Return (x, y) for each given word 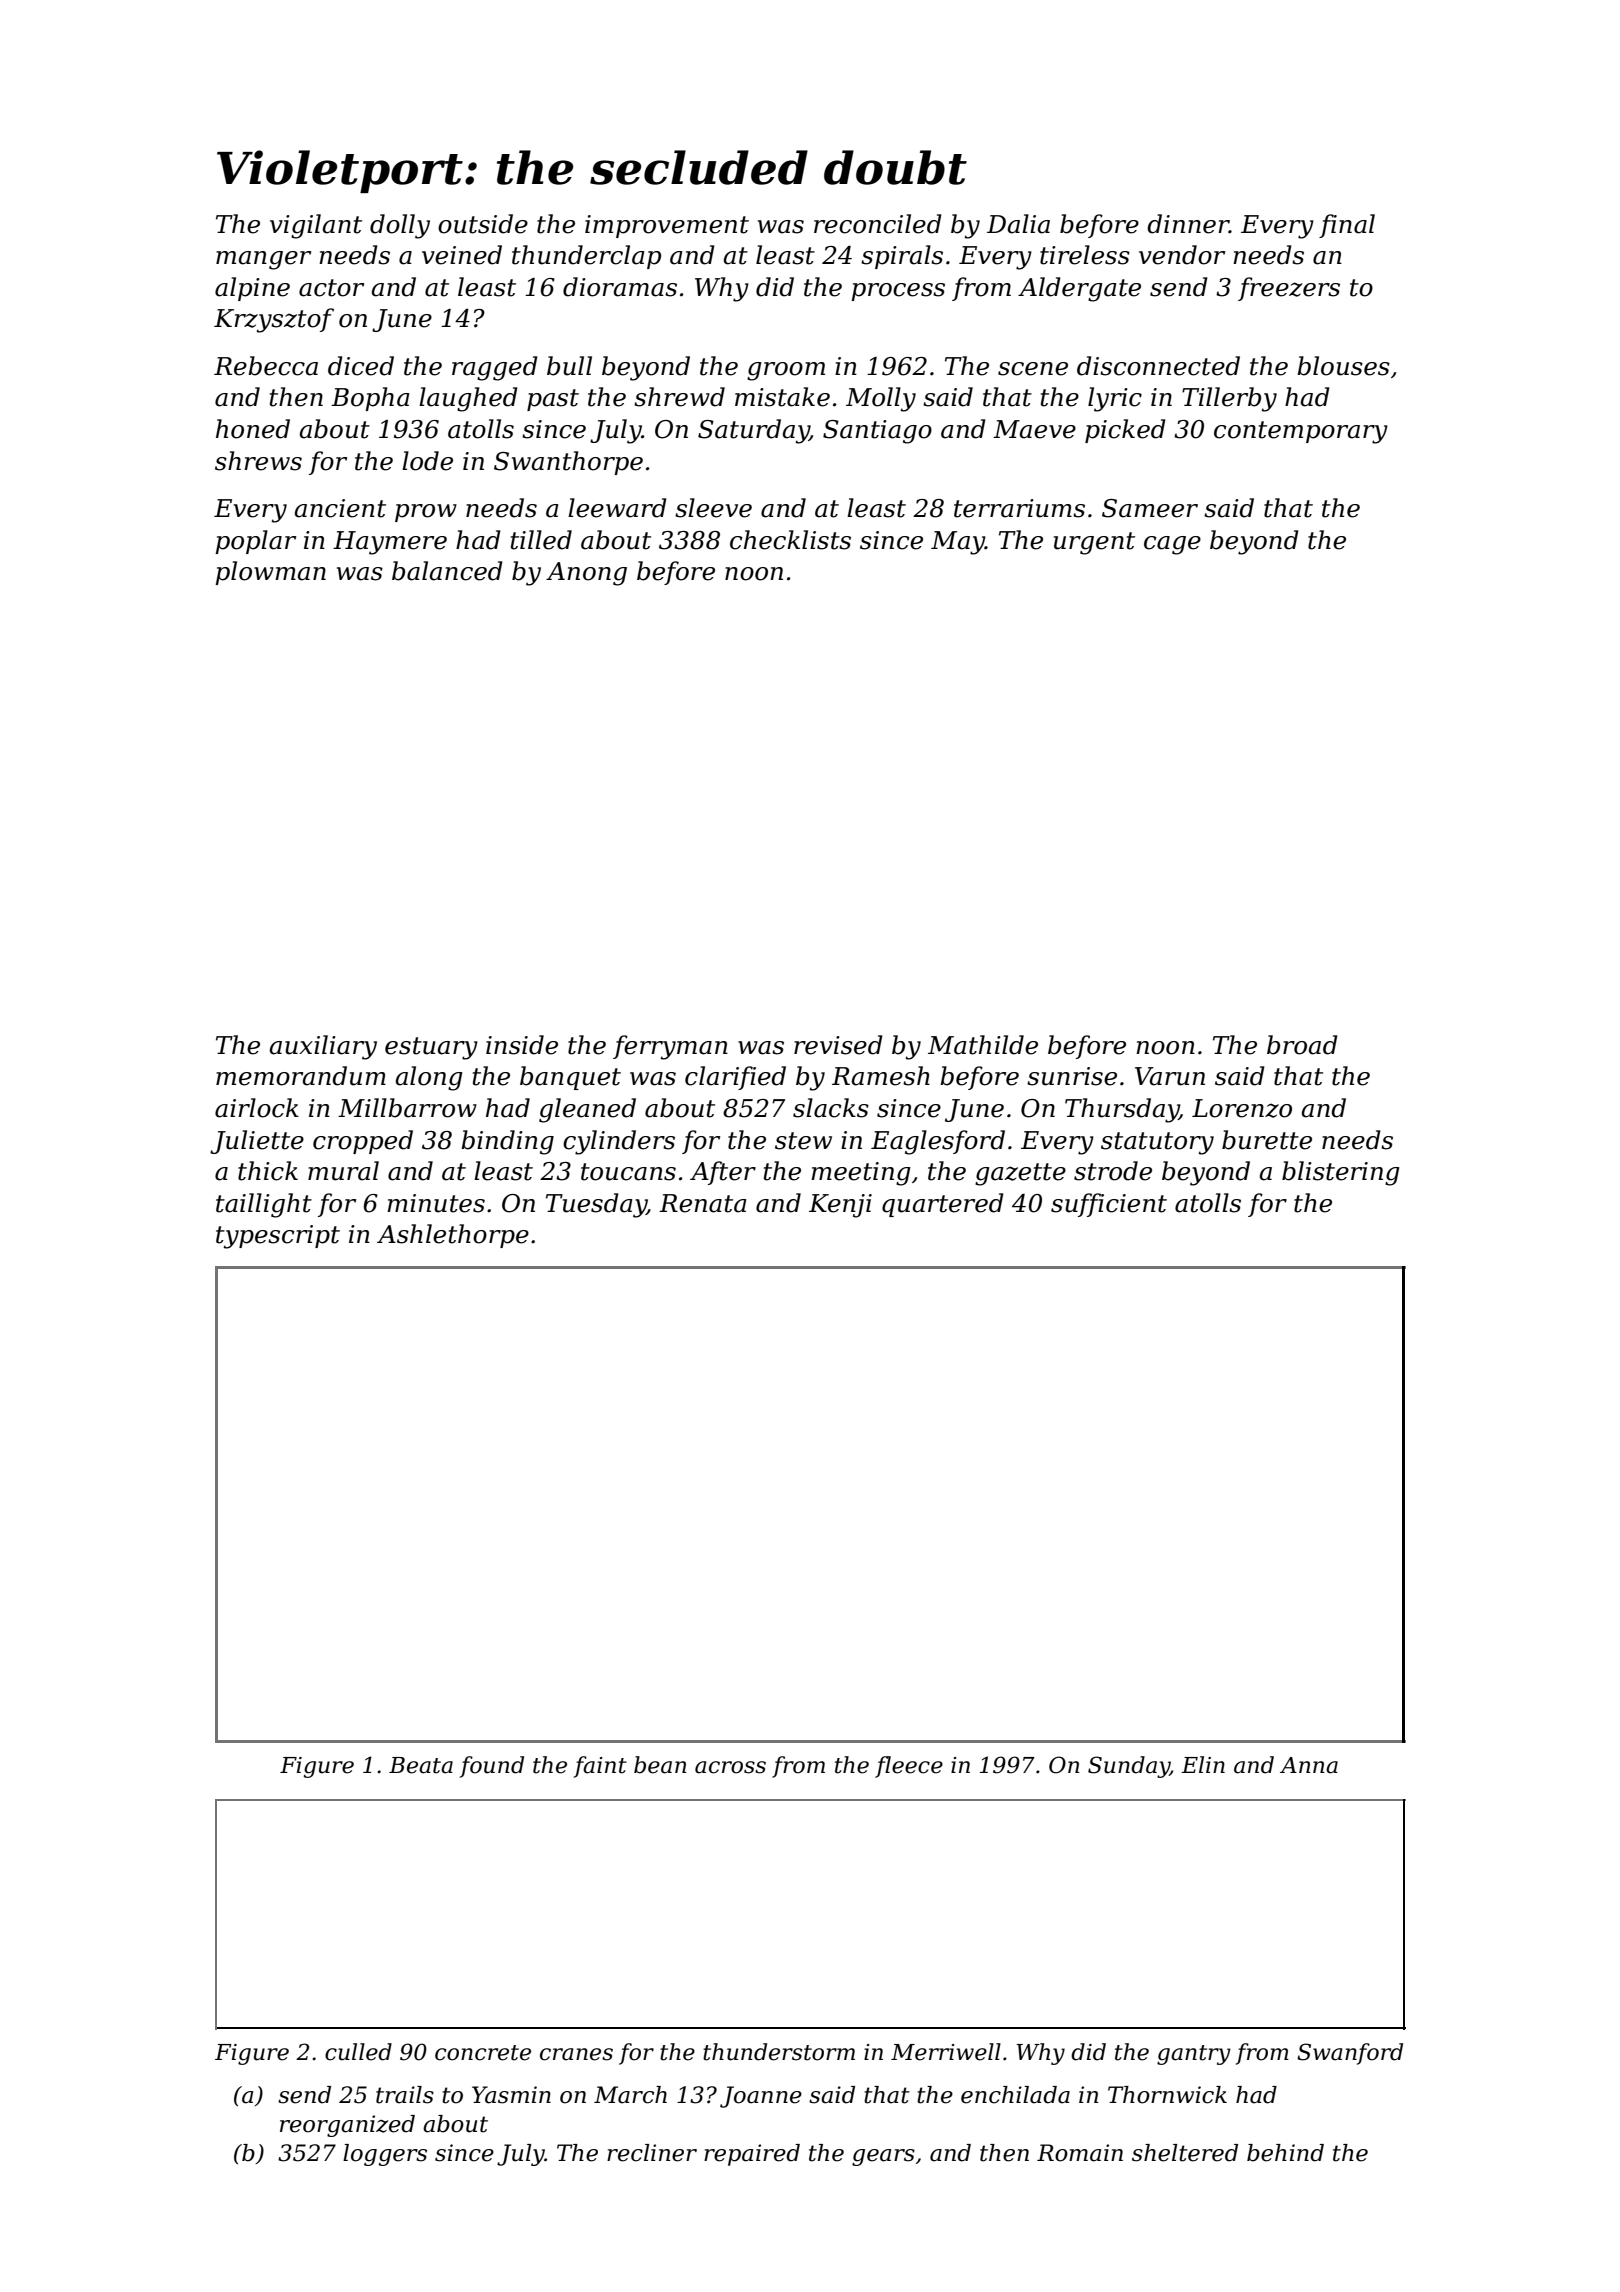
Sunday (1129, 1767)
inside (522, 1045)
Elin (1203, 1764)
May (958, 543)
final (1347, 226)
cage (1172, 545)
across (730, 1767)
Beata (421, 1765)
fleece (909, 1767)
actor (331, 288)
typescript (278, 1237)
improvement (667, 226)
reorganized (347, 2126)
